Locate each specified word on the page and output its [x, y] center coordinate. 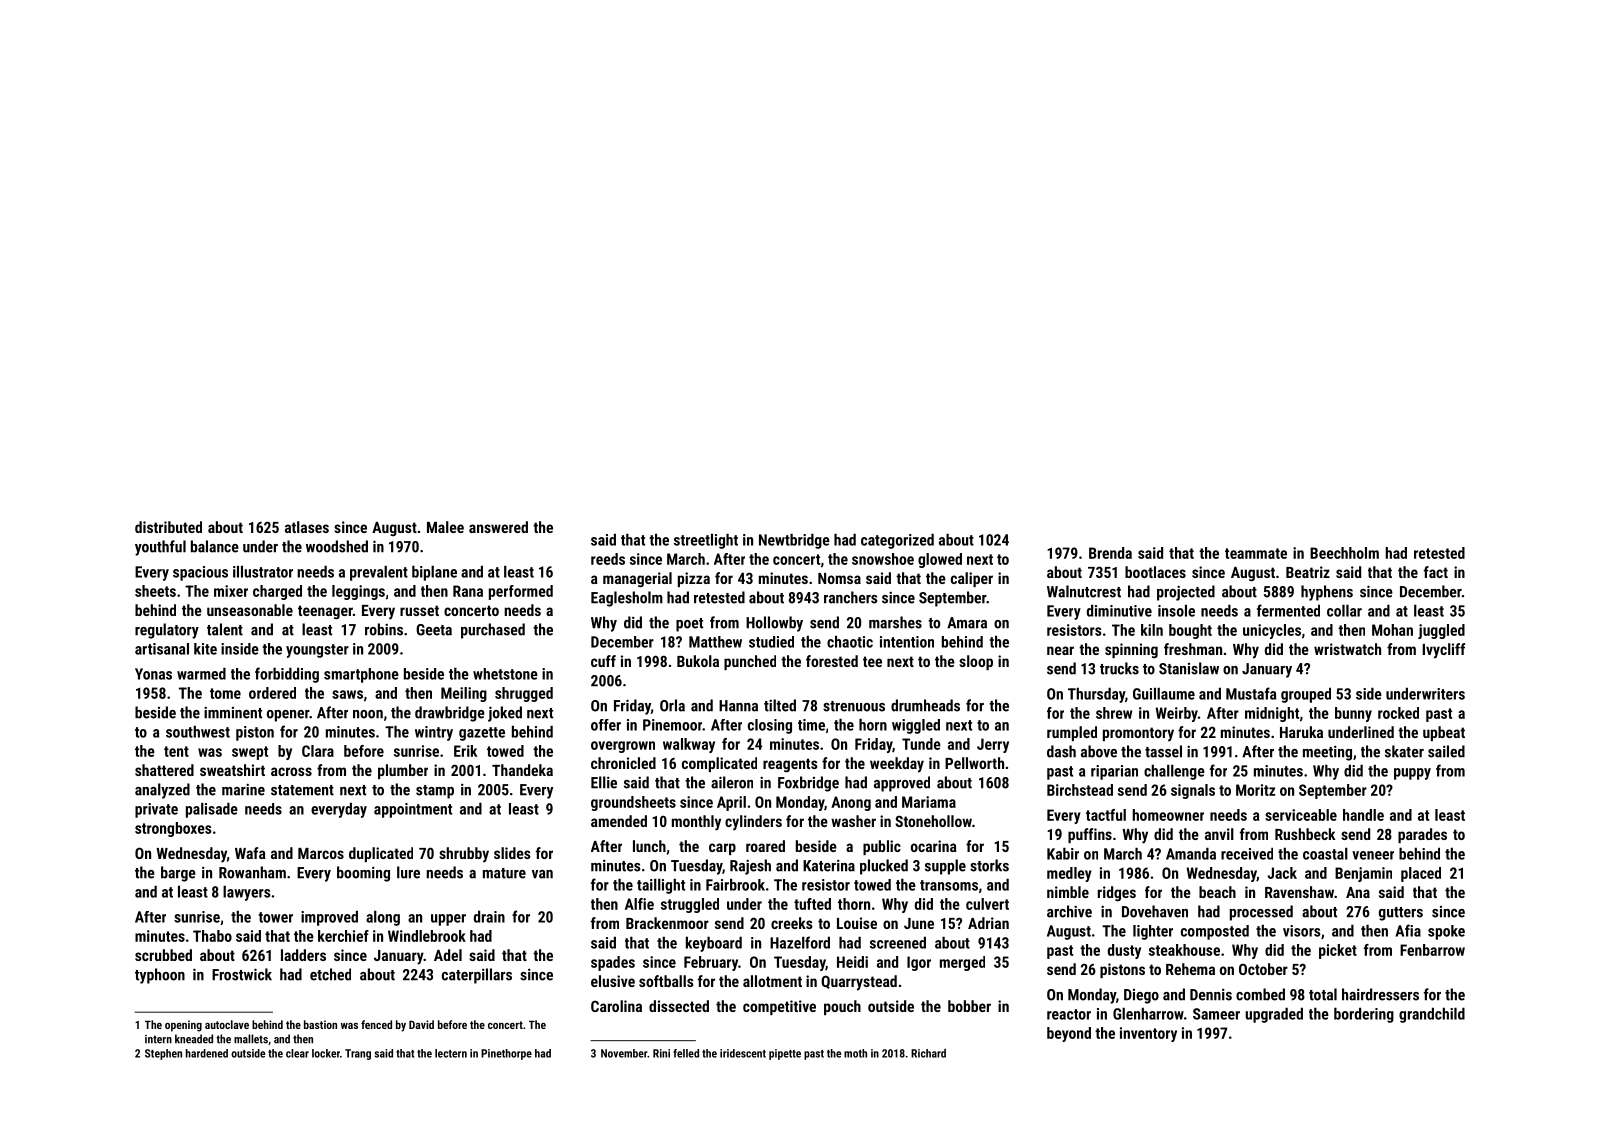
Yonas [153, 674]
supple [945, 867]
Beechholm [1344, 553]
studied [771, 642]
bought [1190, 631]
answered [498, 527]
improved [329, 918]
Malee [445, 527]
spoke [1446, 932]
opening [183, 1026]
